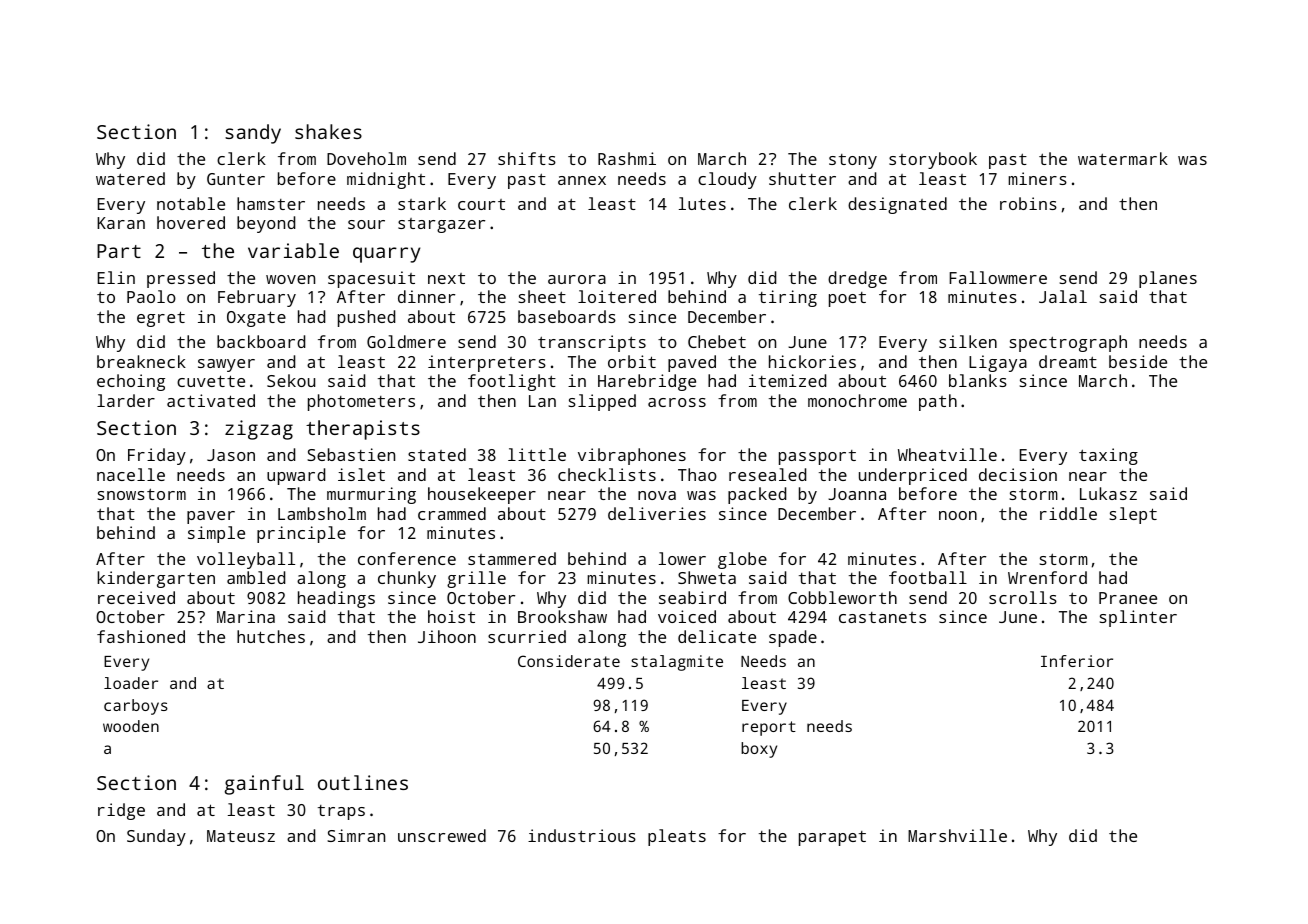 The width and height of the screenshot is (1308, 924). Describe the element at coordinates (211, 517) in the screenshot. I see `paver` at that location.
